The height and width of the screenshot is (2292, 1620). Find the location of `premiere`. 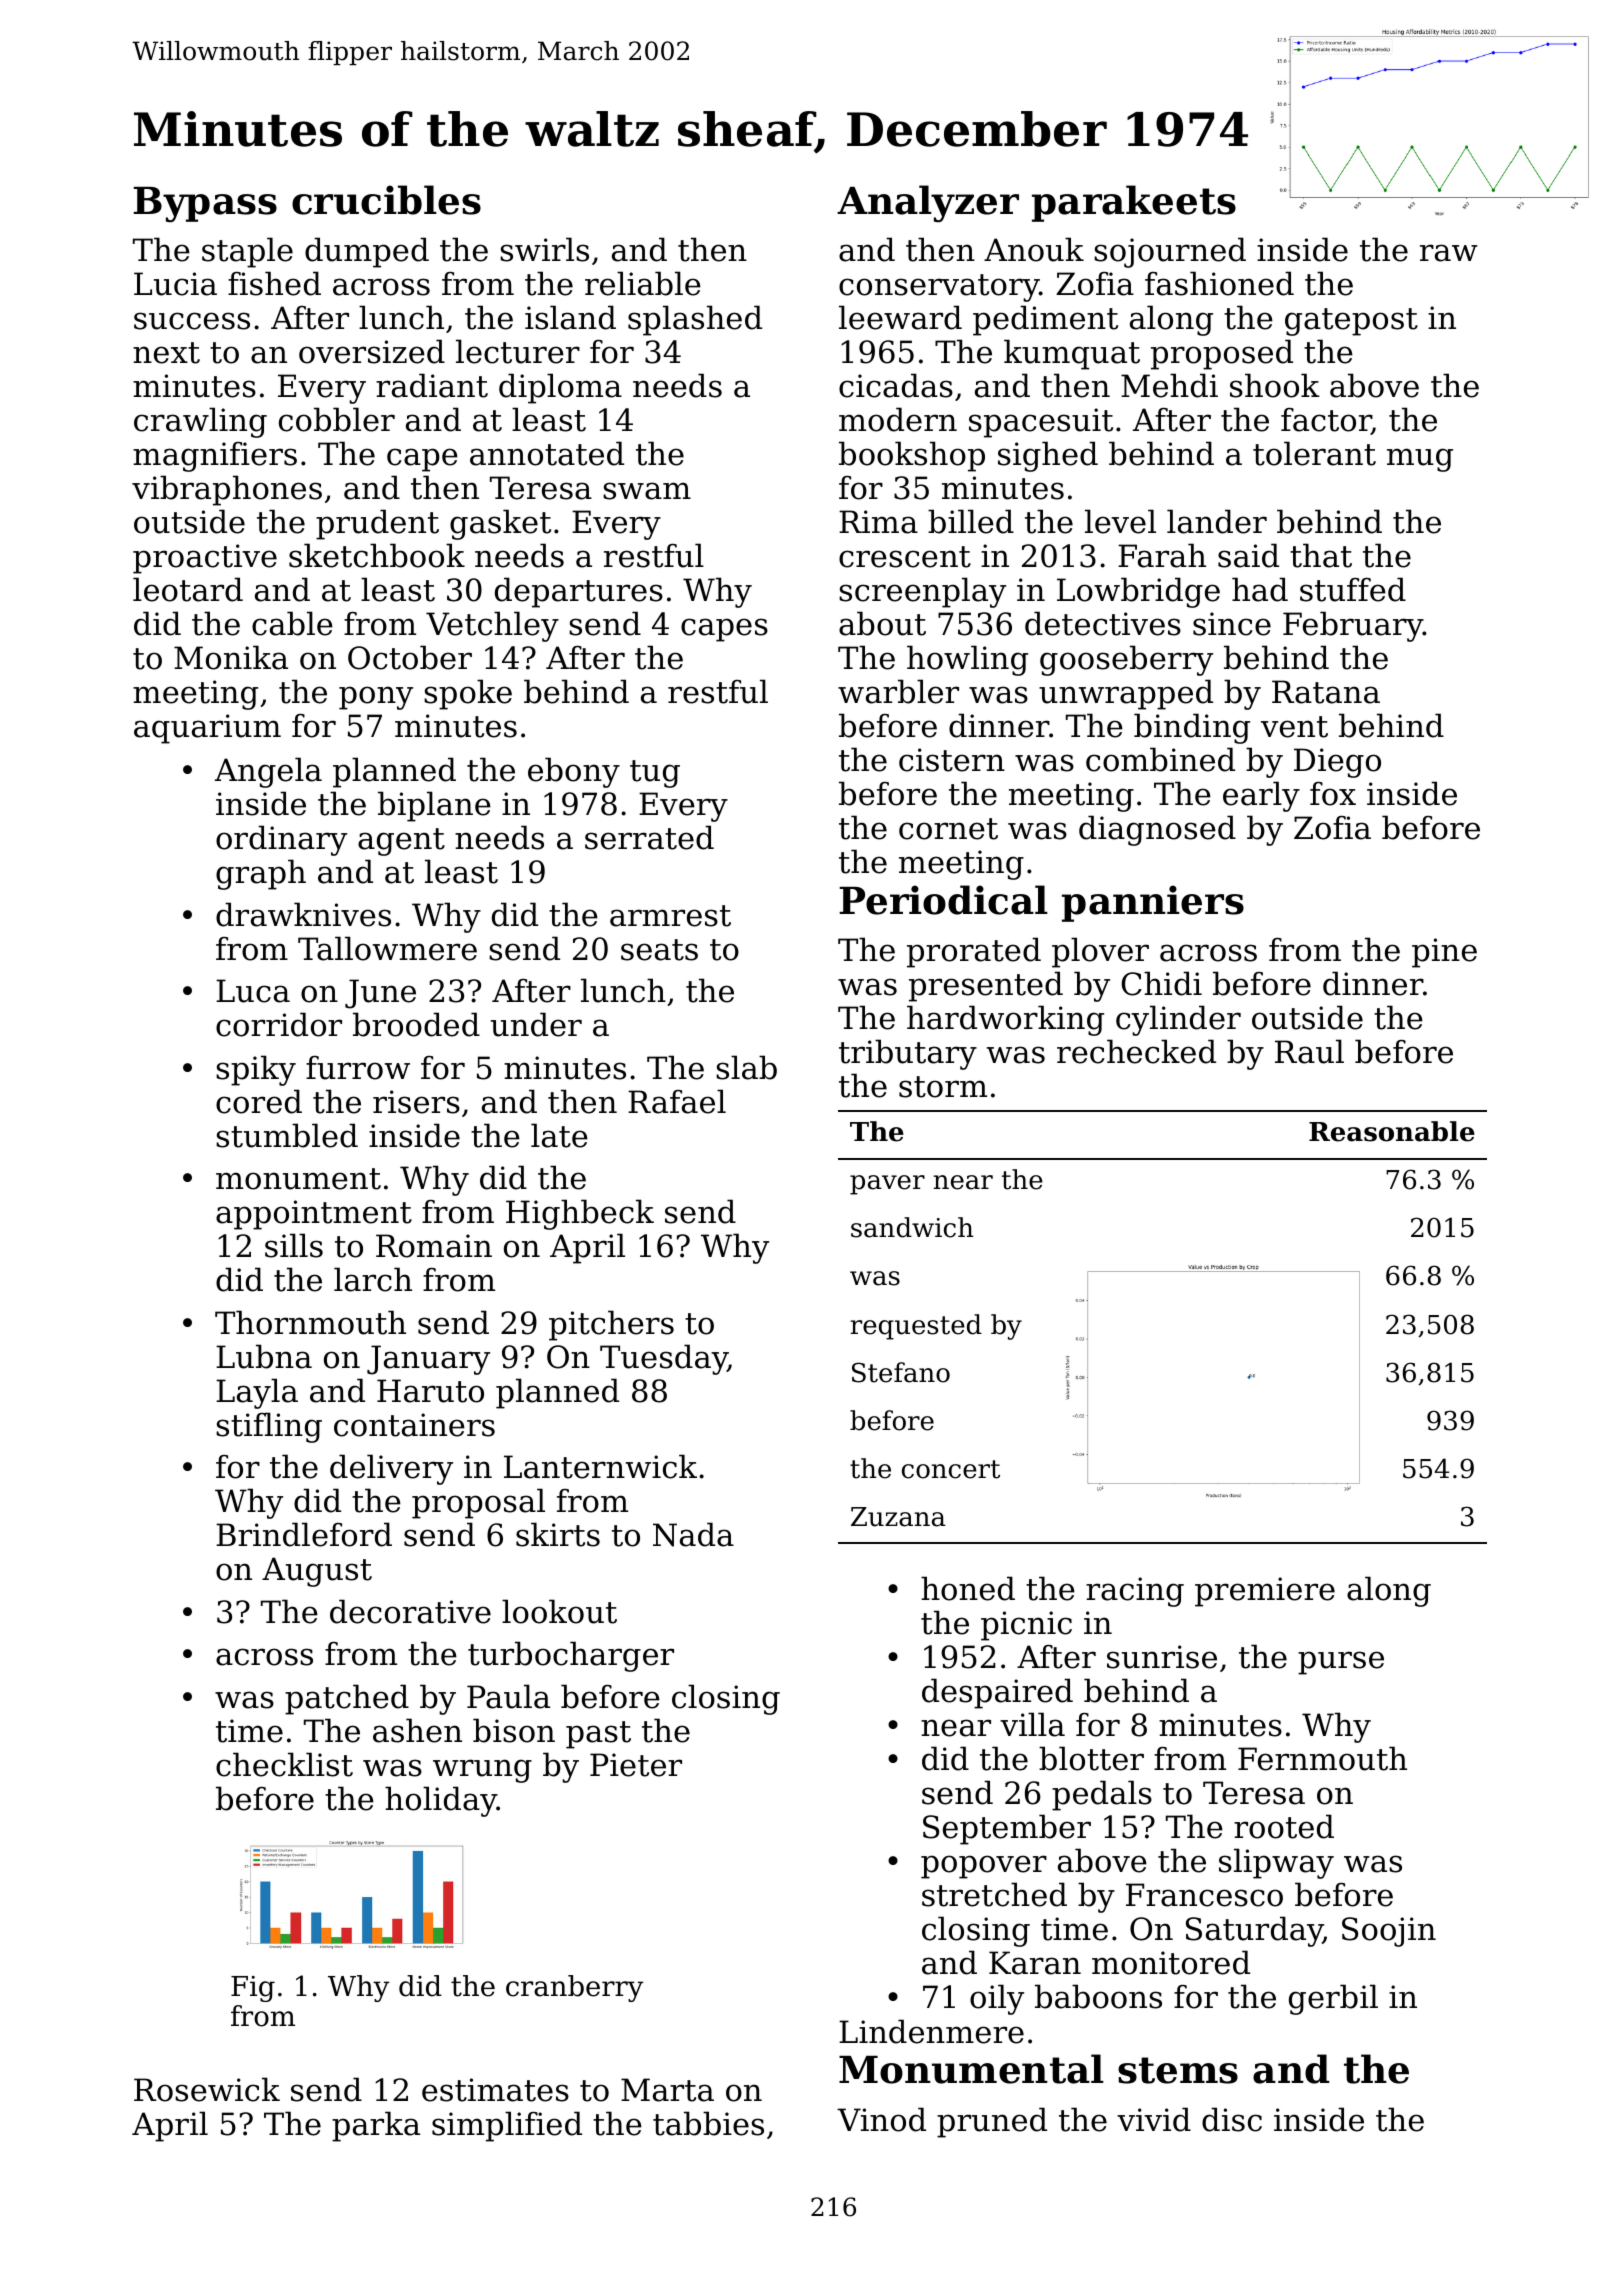

premiere is located at coordinates (1265, 1592).
